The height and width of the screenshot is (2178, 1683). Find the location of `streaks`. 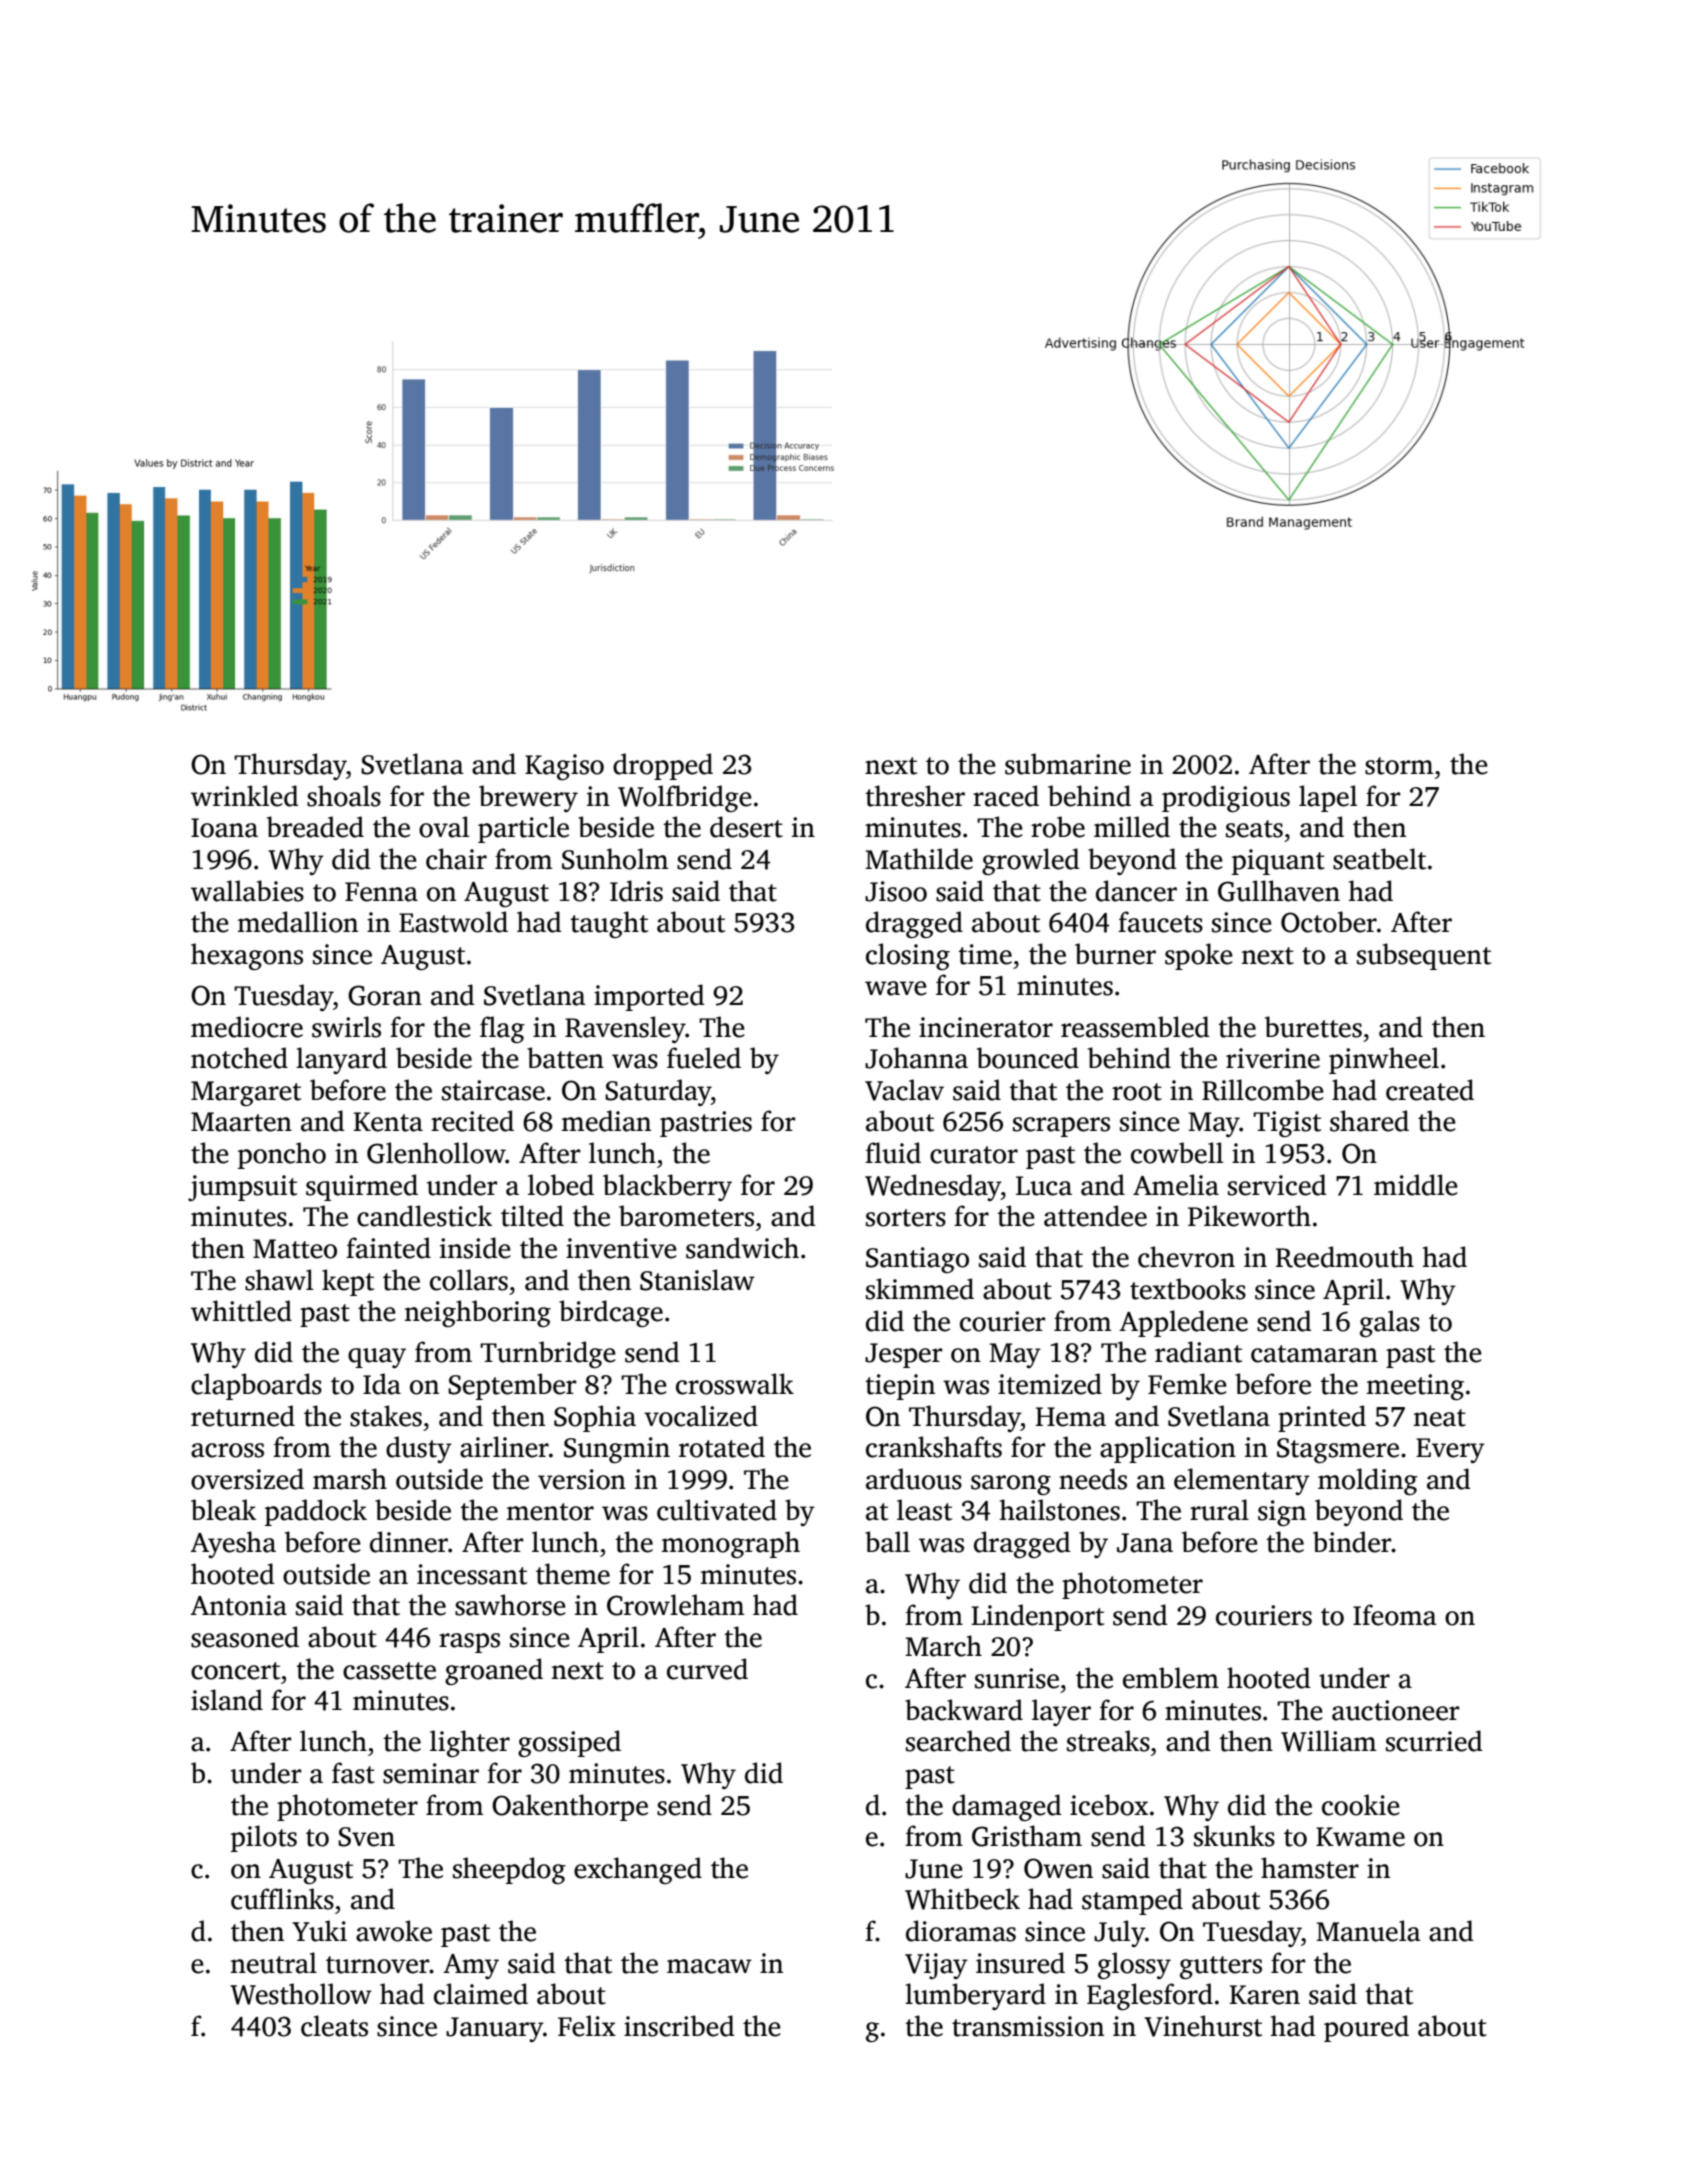

streaks is located at coordinates (1108, 1741).
